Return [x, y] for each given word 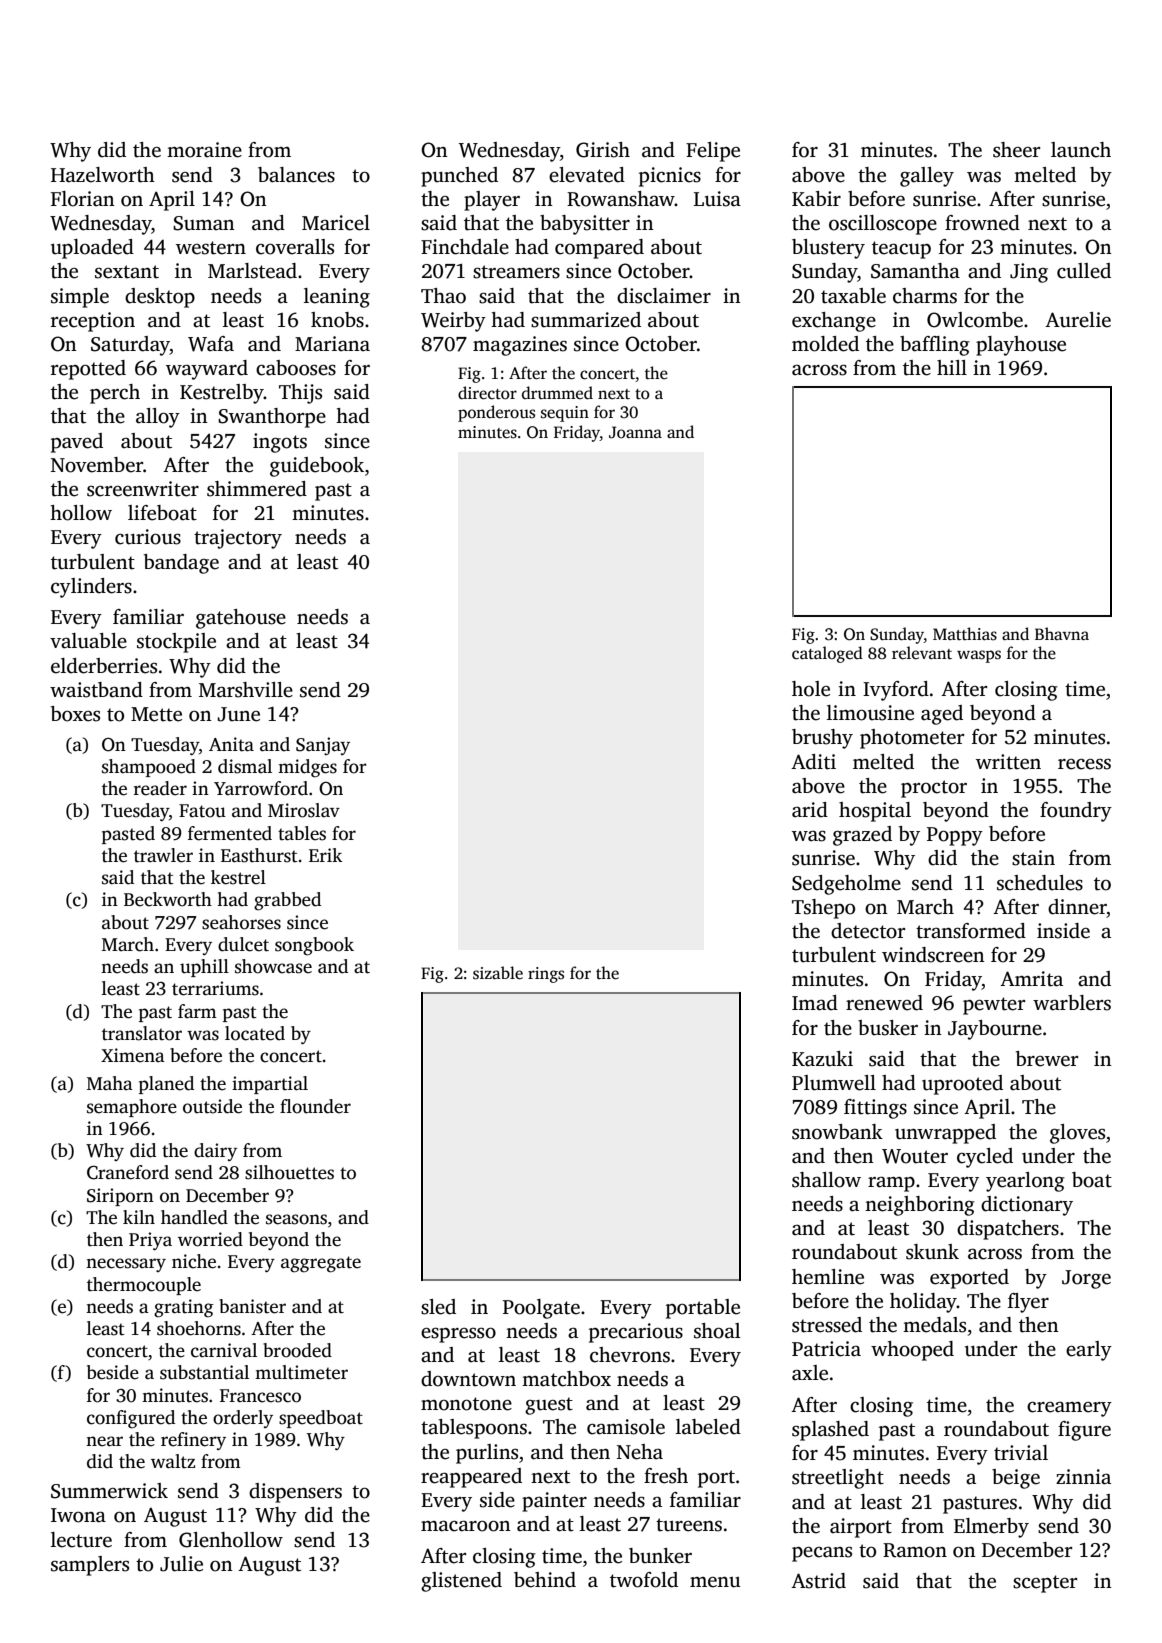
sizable [498, 973]
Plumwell [834, 1083]
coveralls [295, 247]
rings [546, 975]
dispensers [295, 1493]
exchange [834, 322]
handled [194, 1217]
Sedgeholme [846, 885]
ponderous [496, 413]
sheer [1016, 150]
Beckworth [168, 899]
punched [459, 177]
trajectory [238, 539]
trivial [1021, 1453]
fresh [666, 1476]
